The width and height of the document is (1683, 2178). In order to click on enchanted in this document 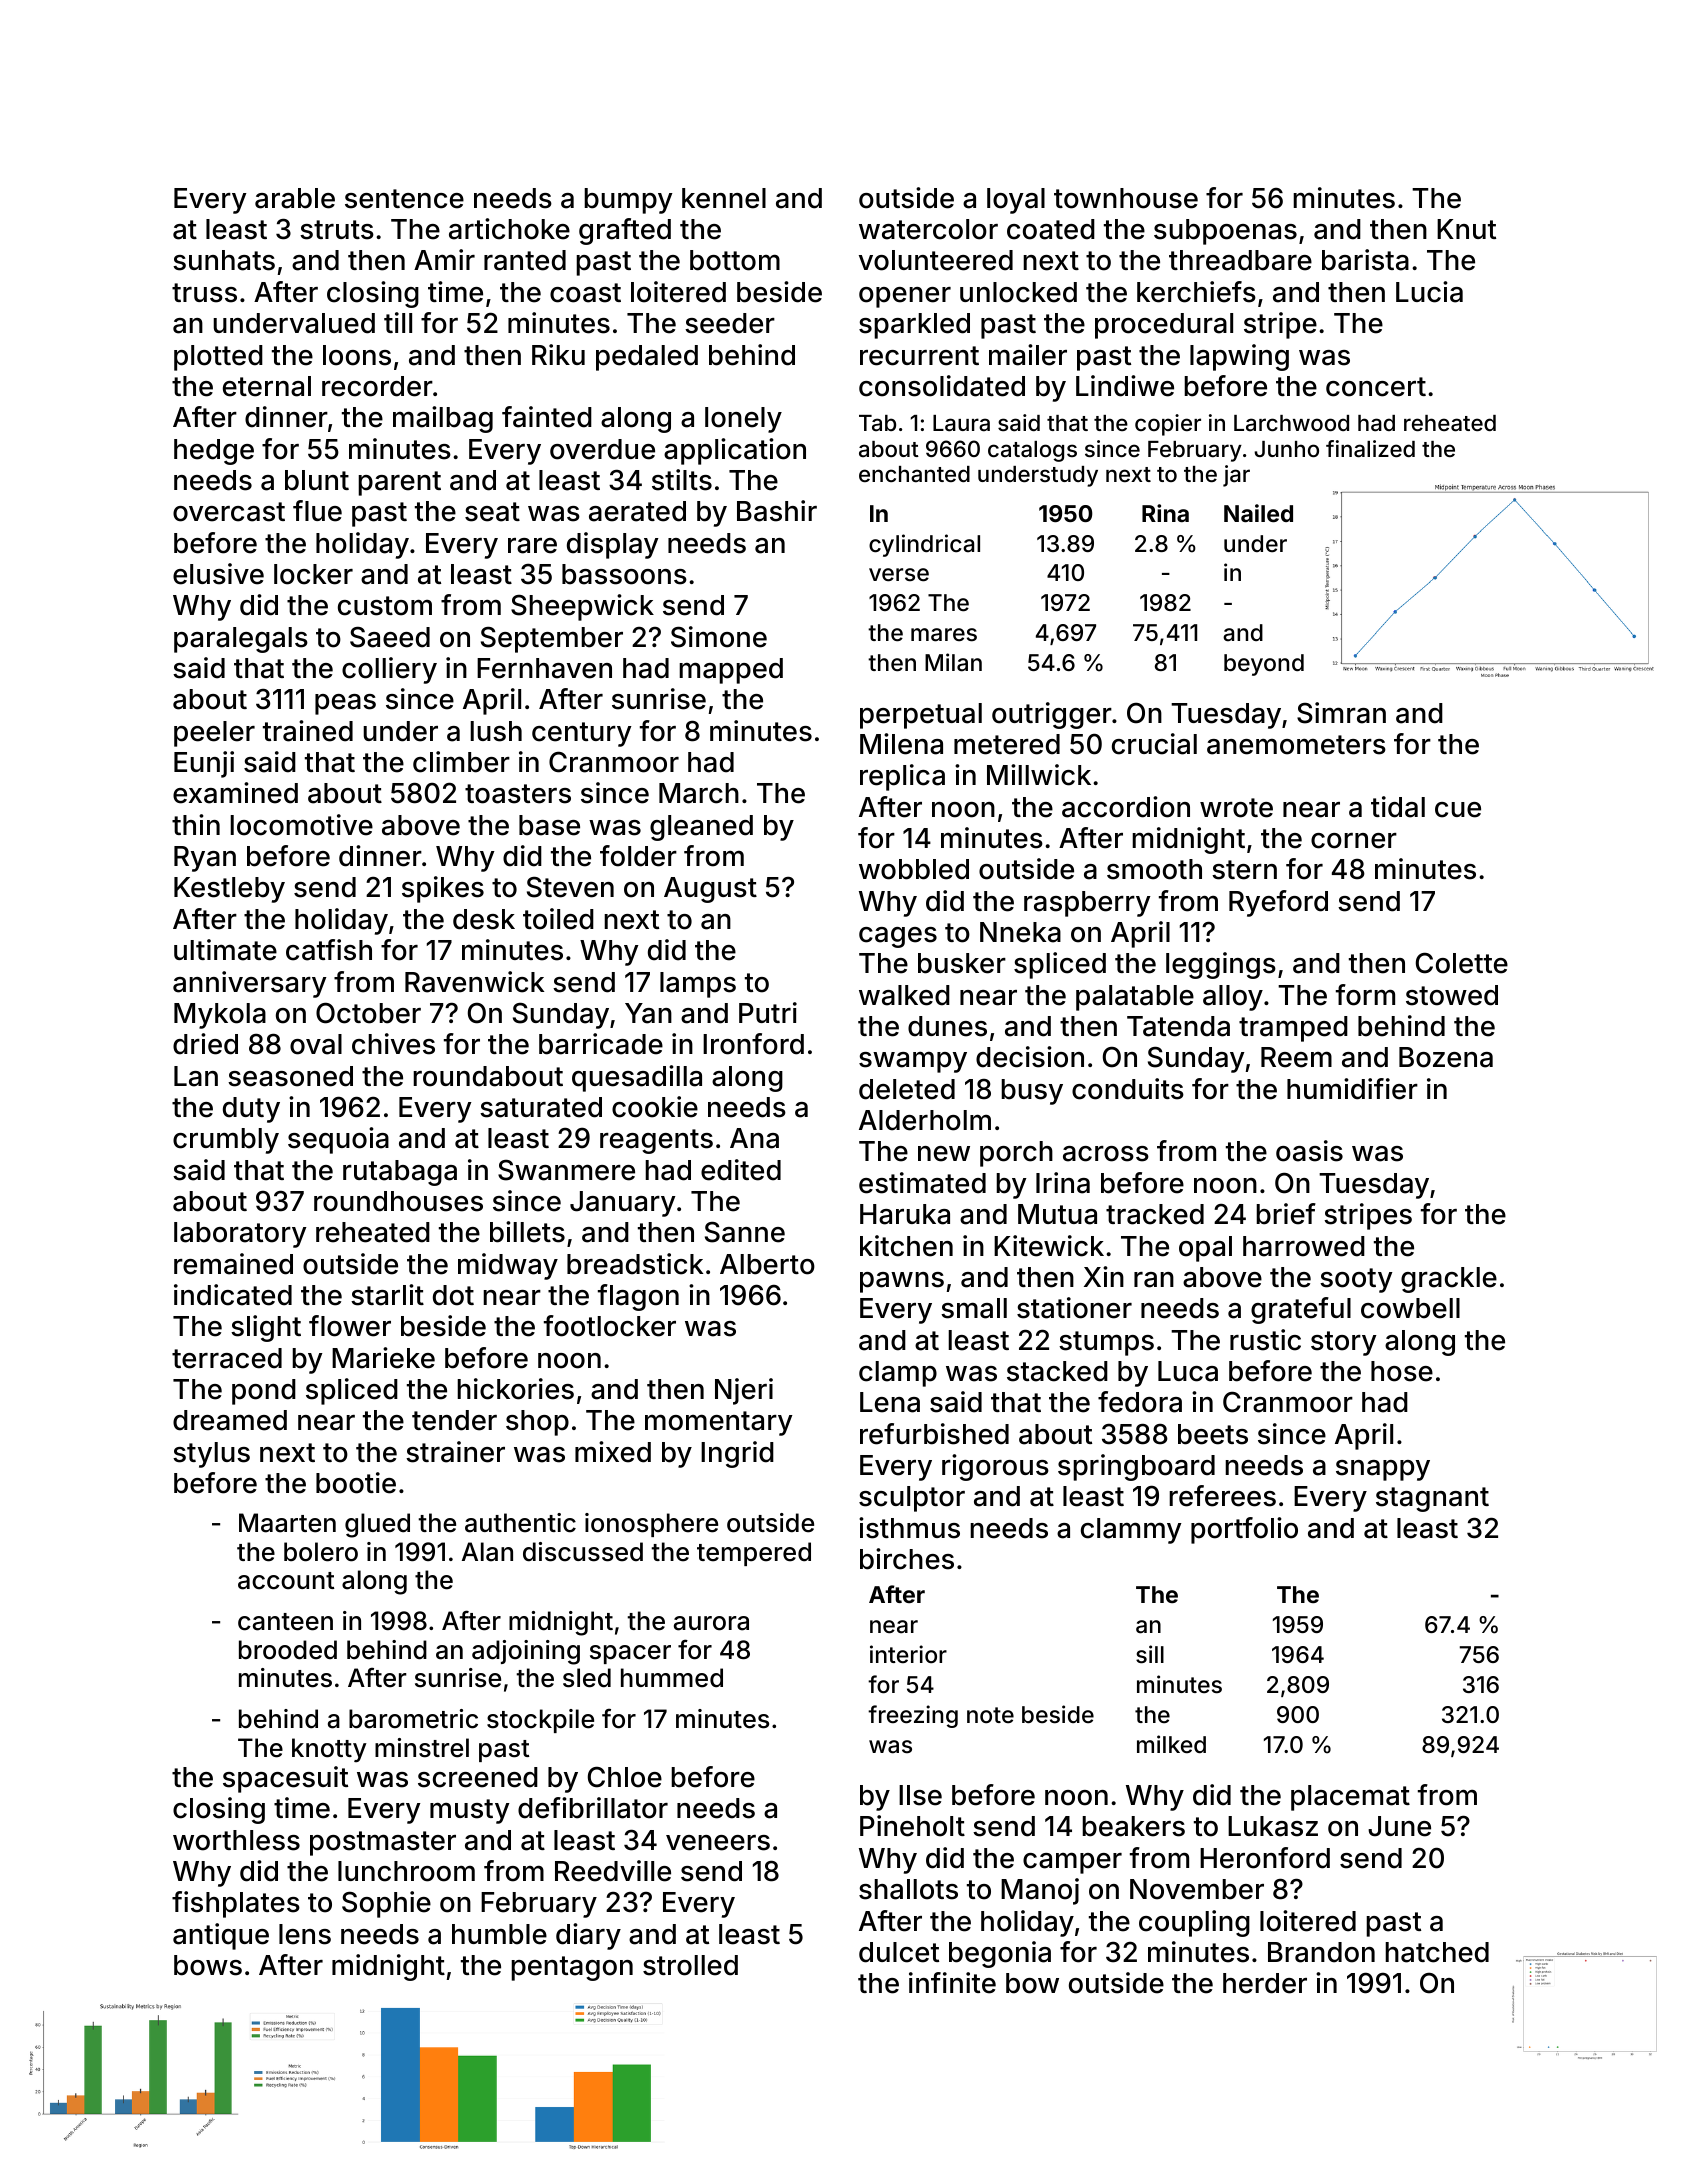, I will do `click(914, 474)`.
